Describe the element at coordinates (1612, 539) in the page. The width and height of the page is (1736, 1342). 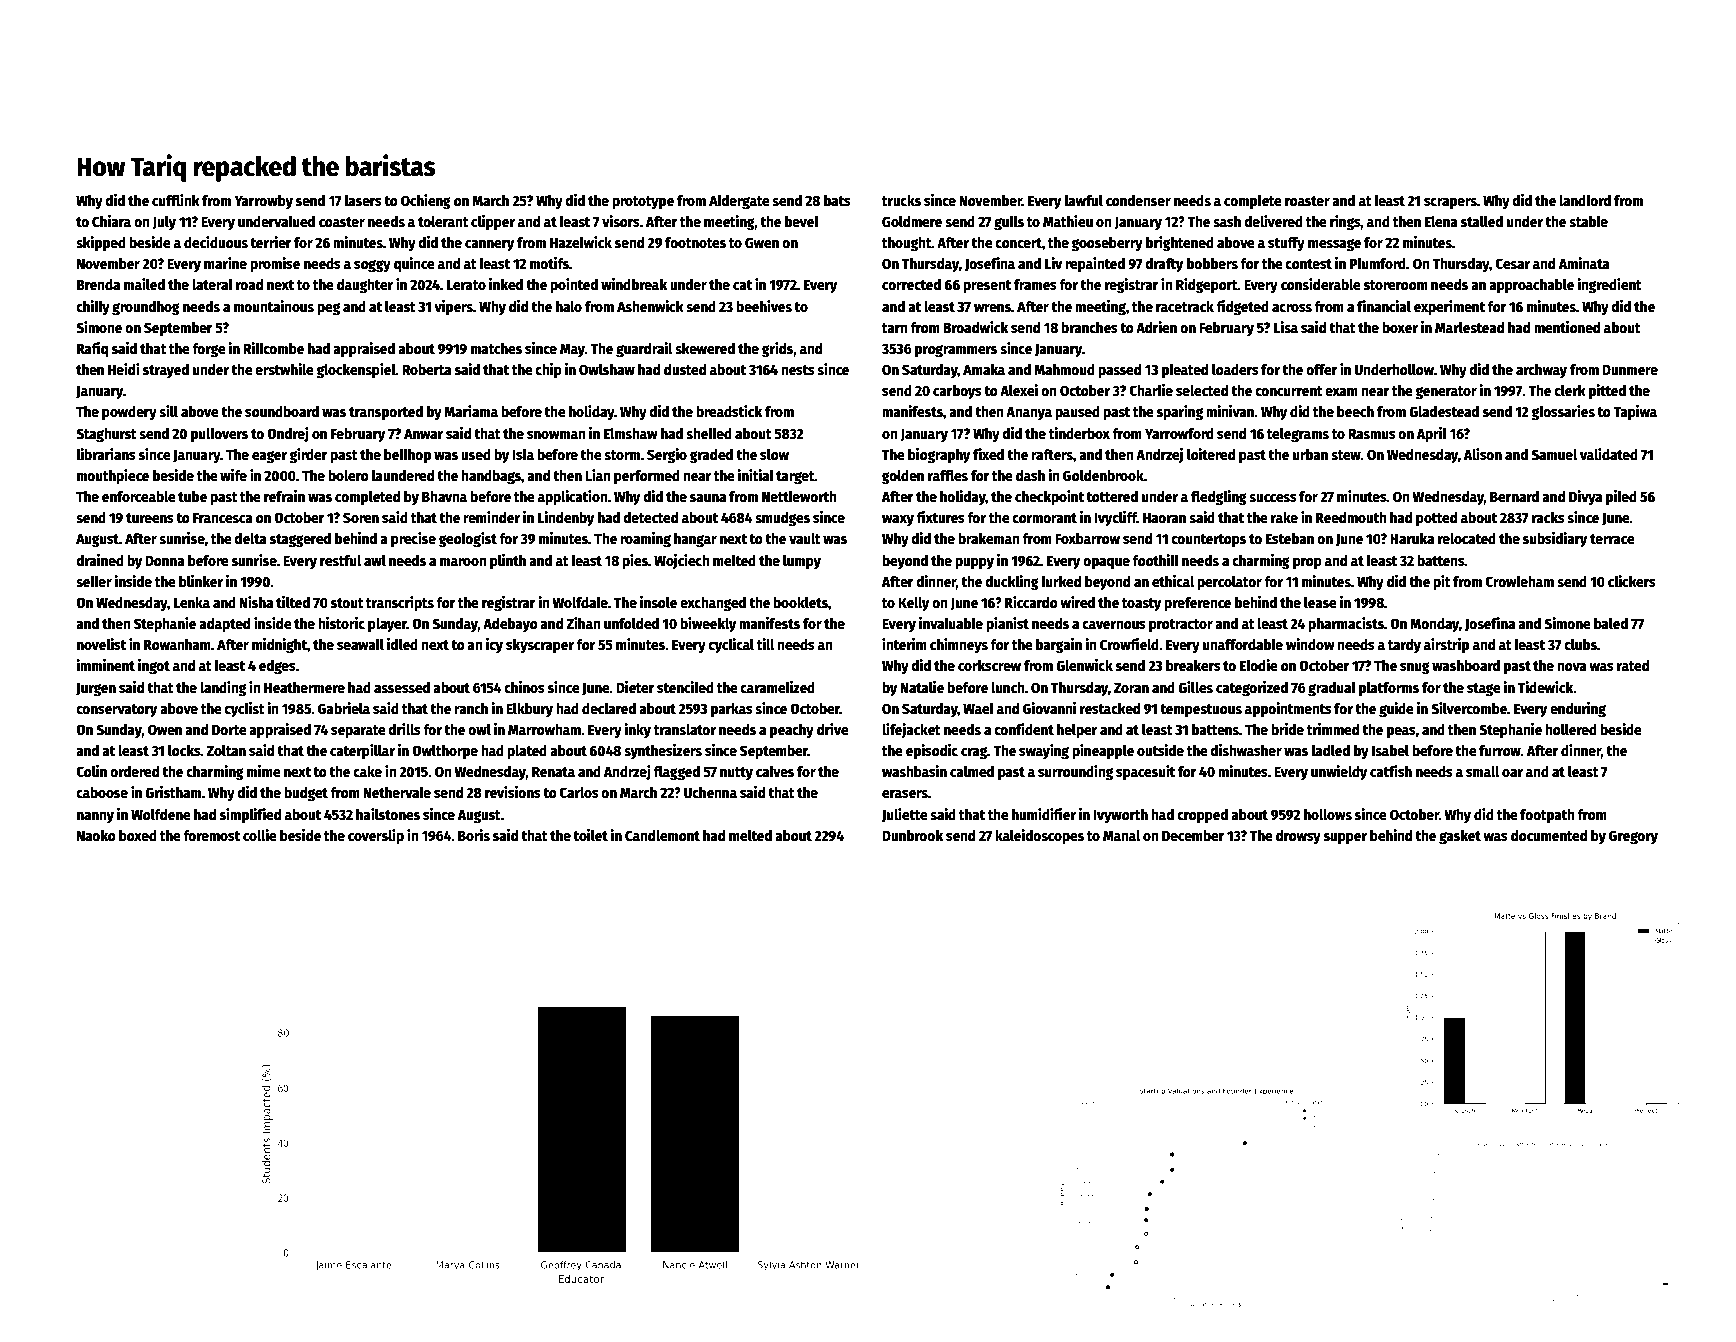
I see `terrace` at that location.
